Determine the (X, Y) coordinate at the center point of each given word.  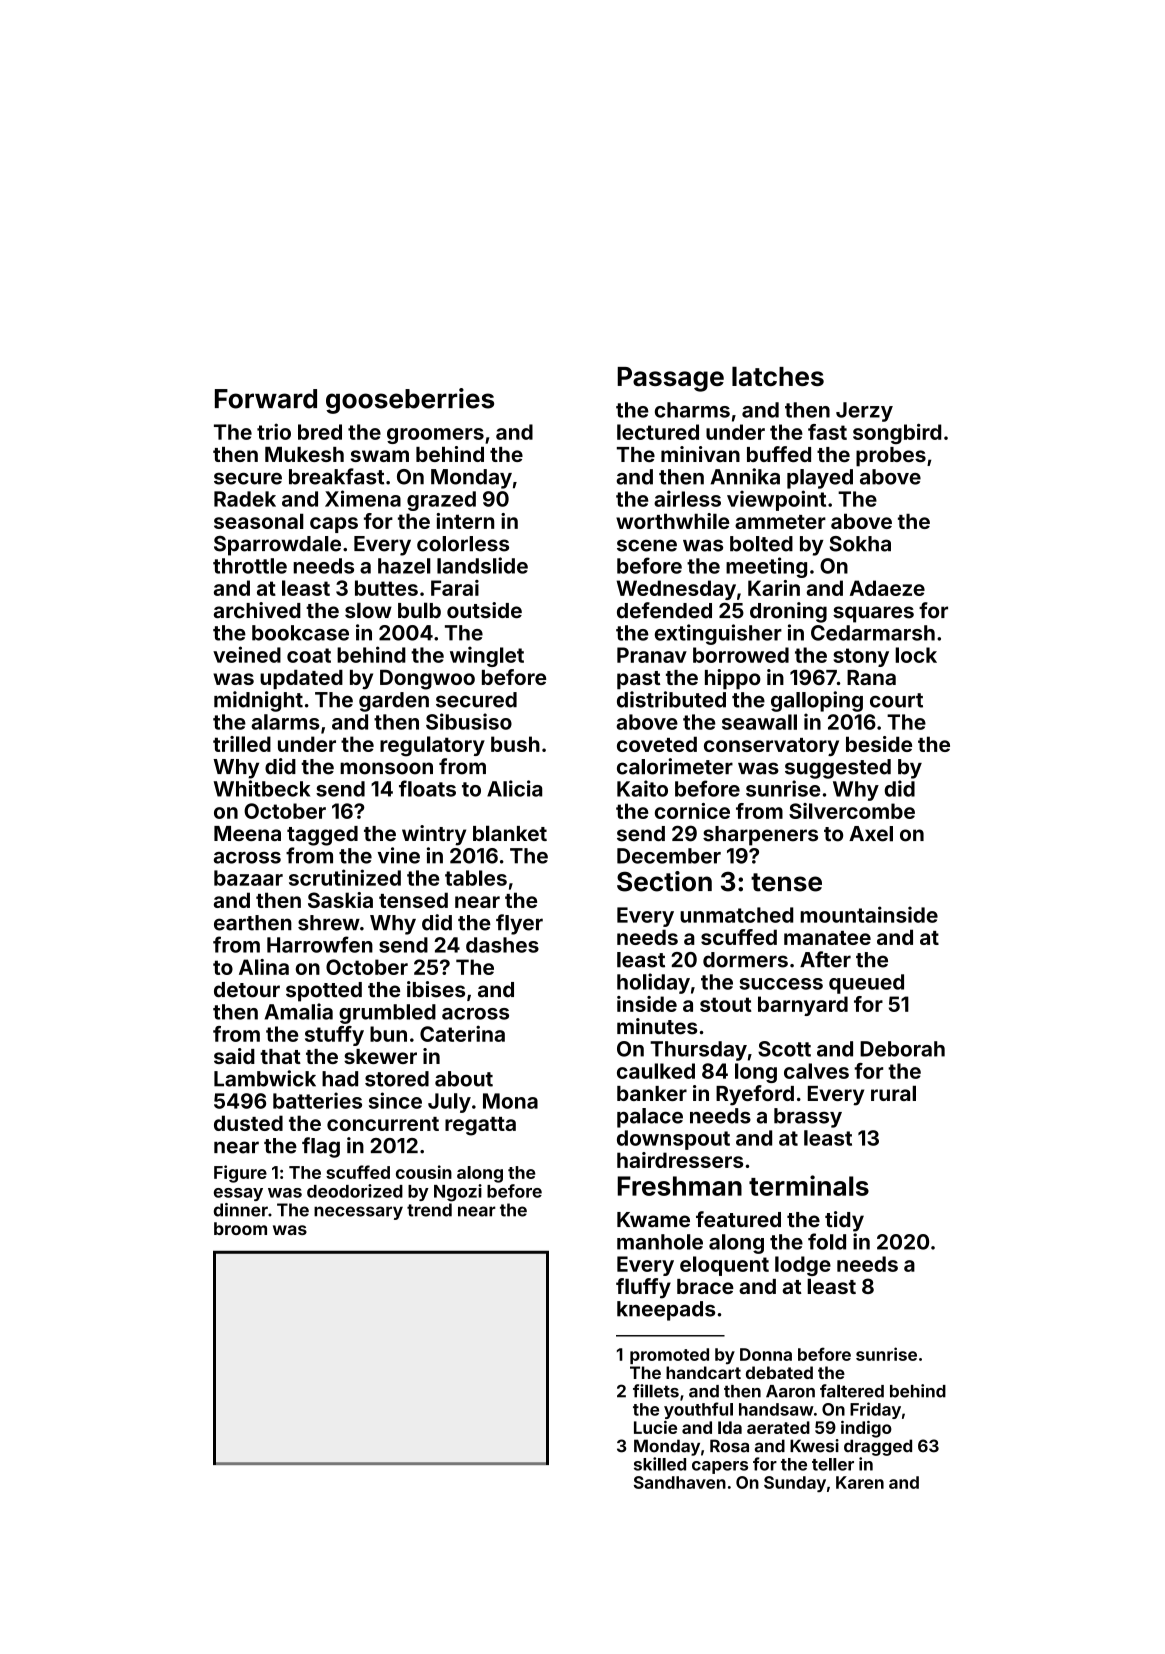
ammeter (780, 522)
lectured (658, 432)
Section (664, 881)
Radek (245, 499)
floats (427, 788)
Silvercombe (852, 811)
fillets (656, 1391)
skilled (660, 1464)
